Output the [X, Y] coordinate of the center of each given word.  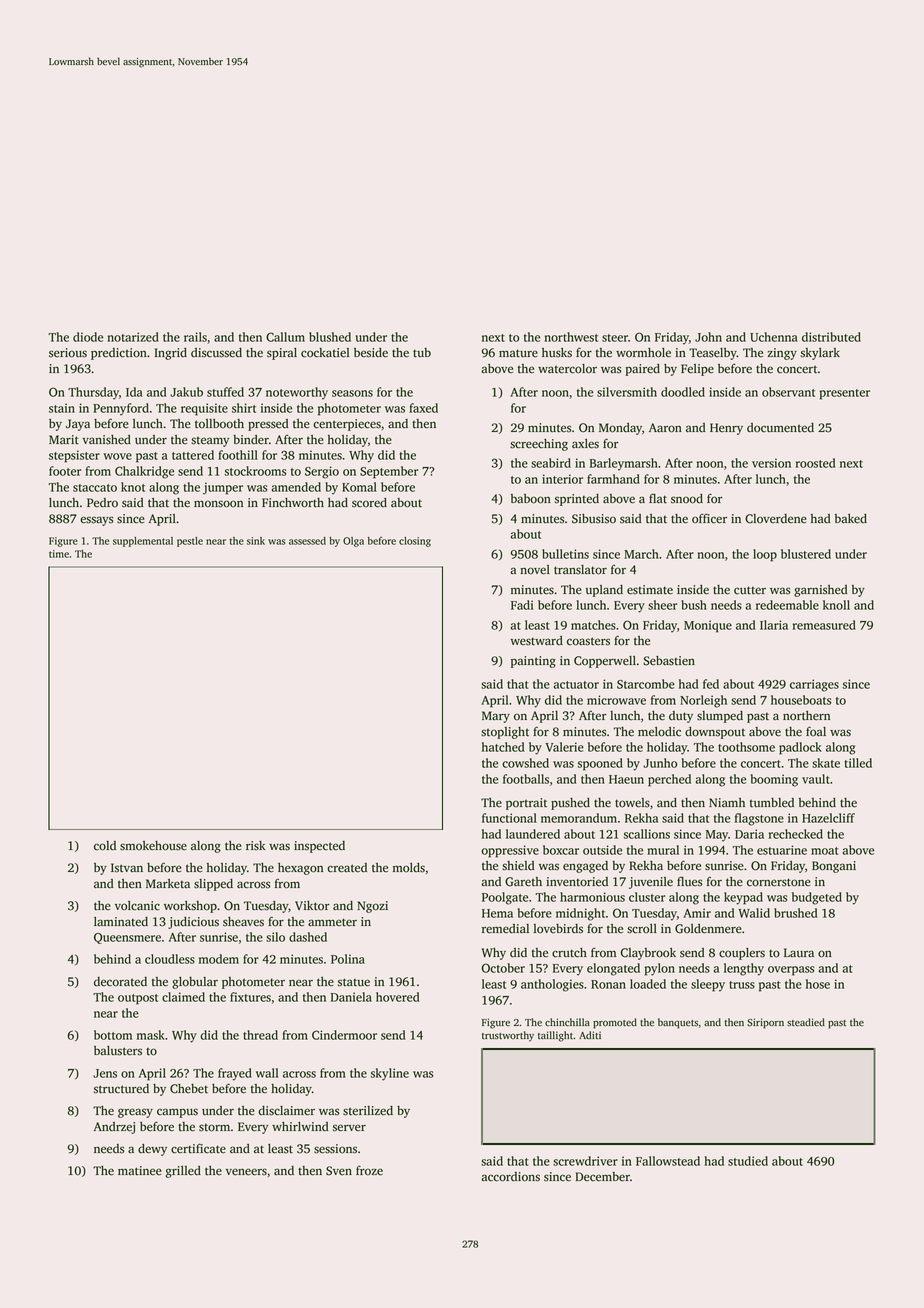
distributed [831, 337]
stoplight [505, 733]
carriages [814, 685]
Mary [496, 717]
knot [133, 487]
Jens [105, 1073]
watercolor [567, 369]
